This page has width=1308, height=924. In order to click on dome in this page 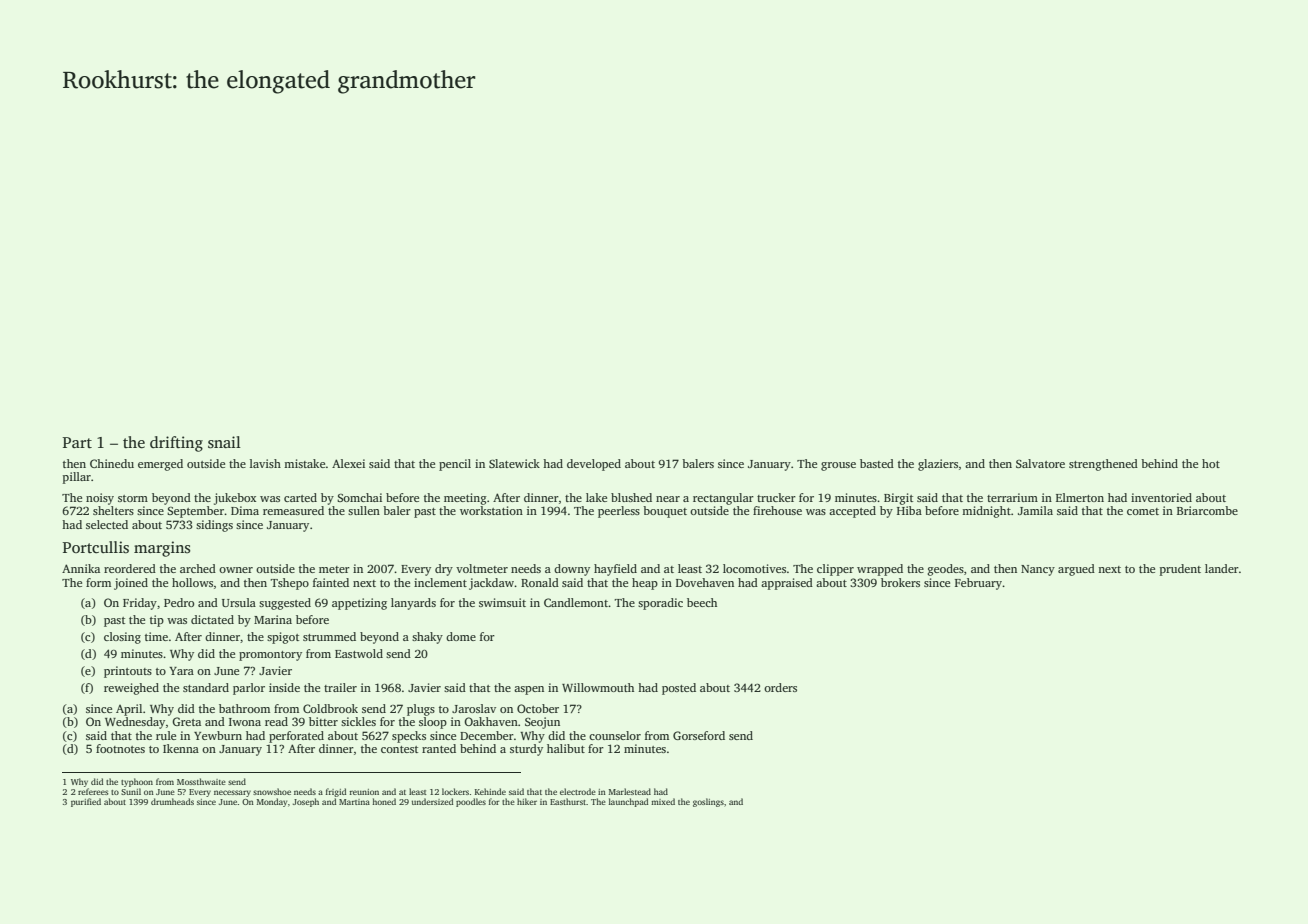, I will do `click(461, 636)`.
